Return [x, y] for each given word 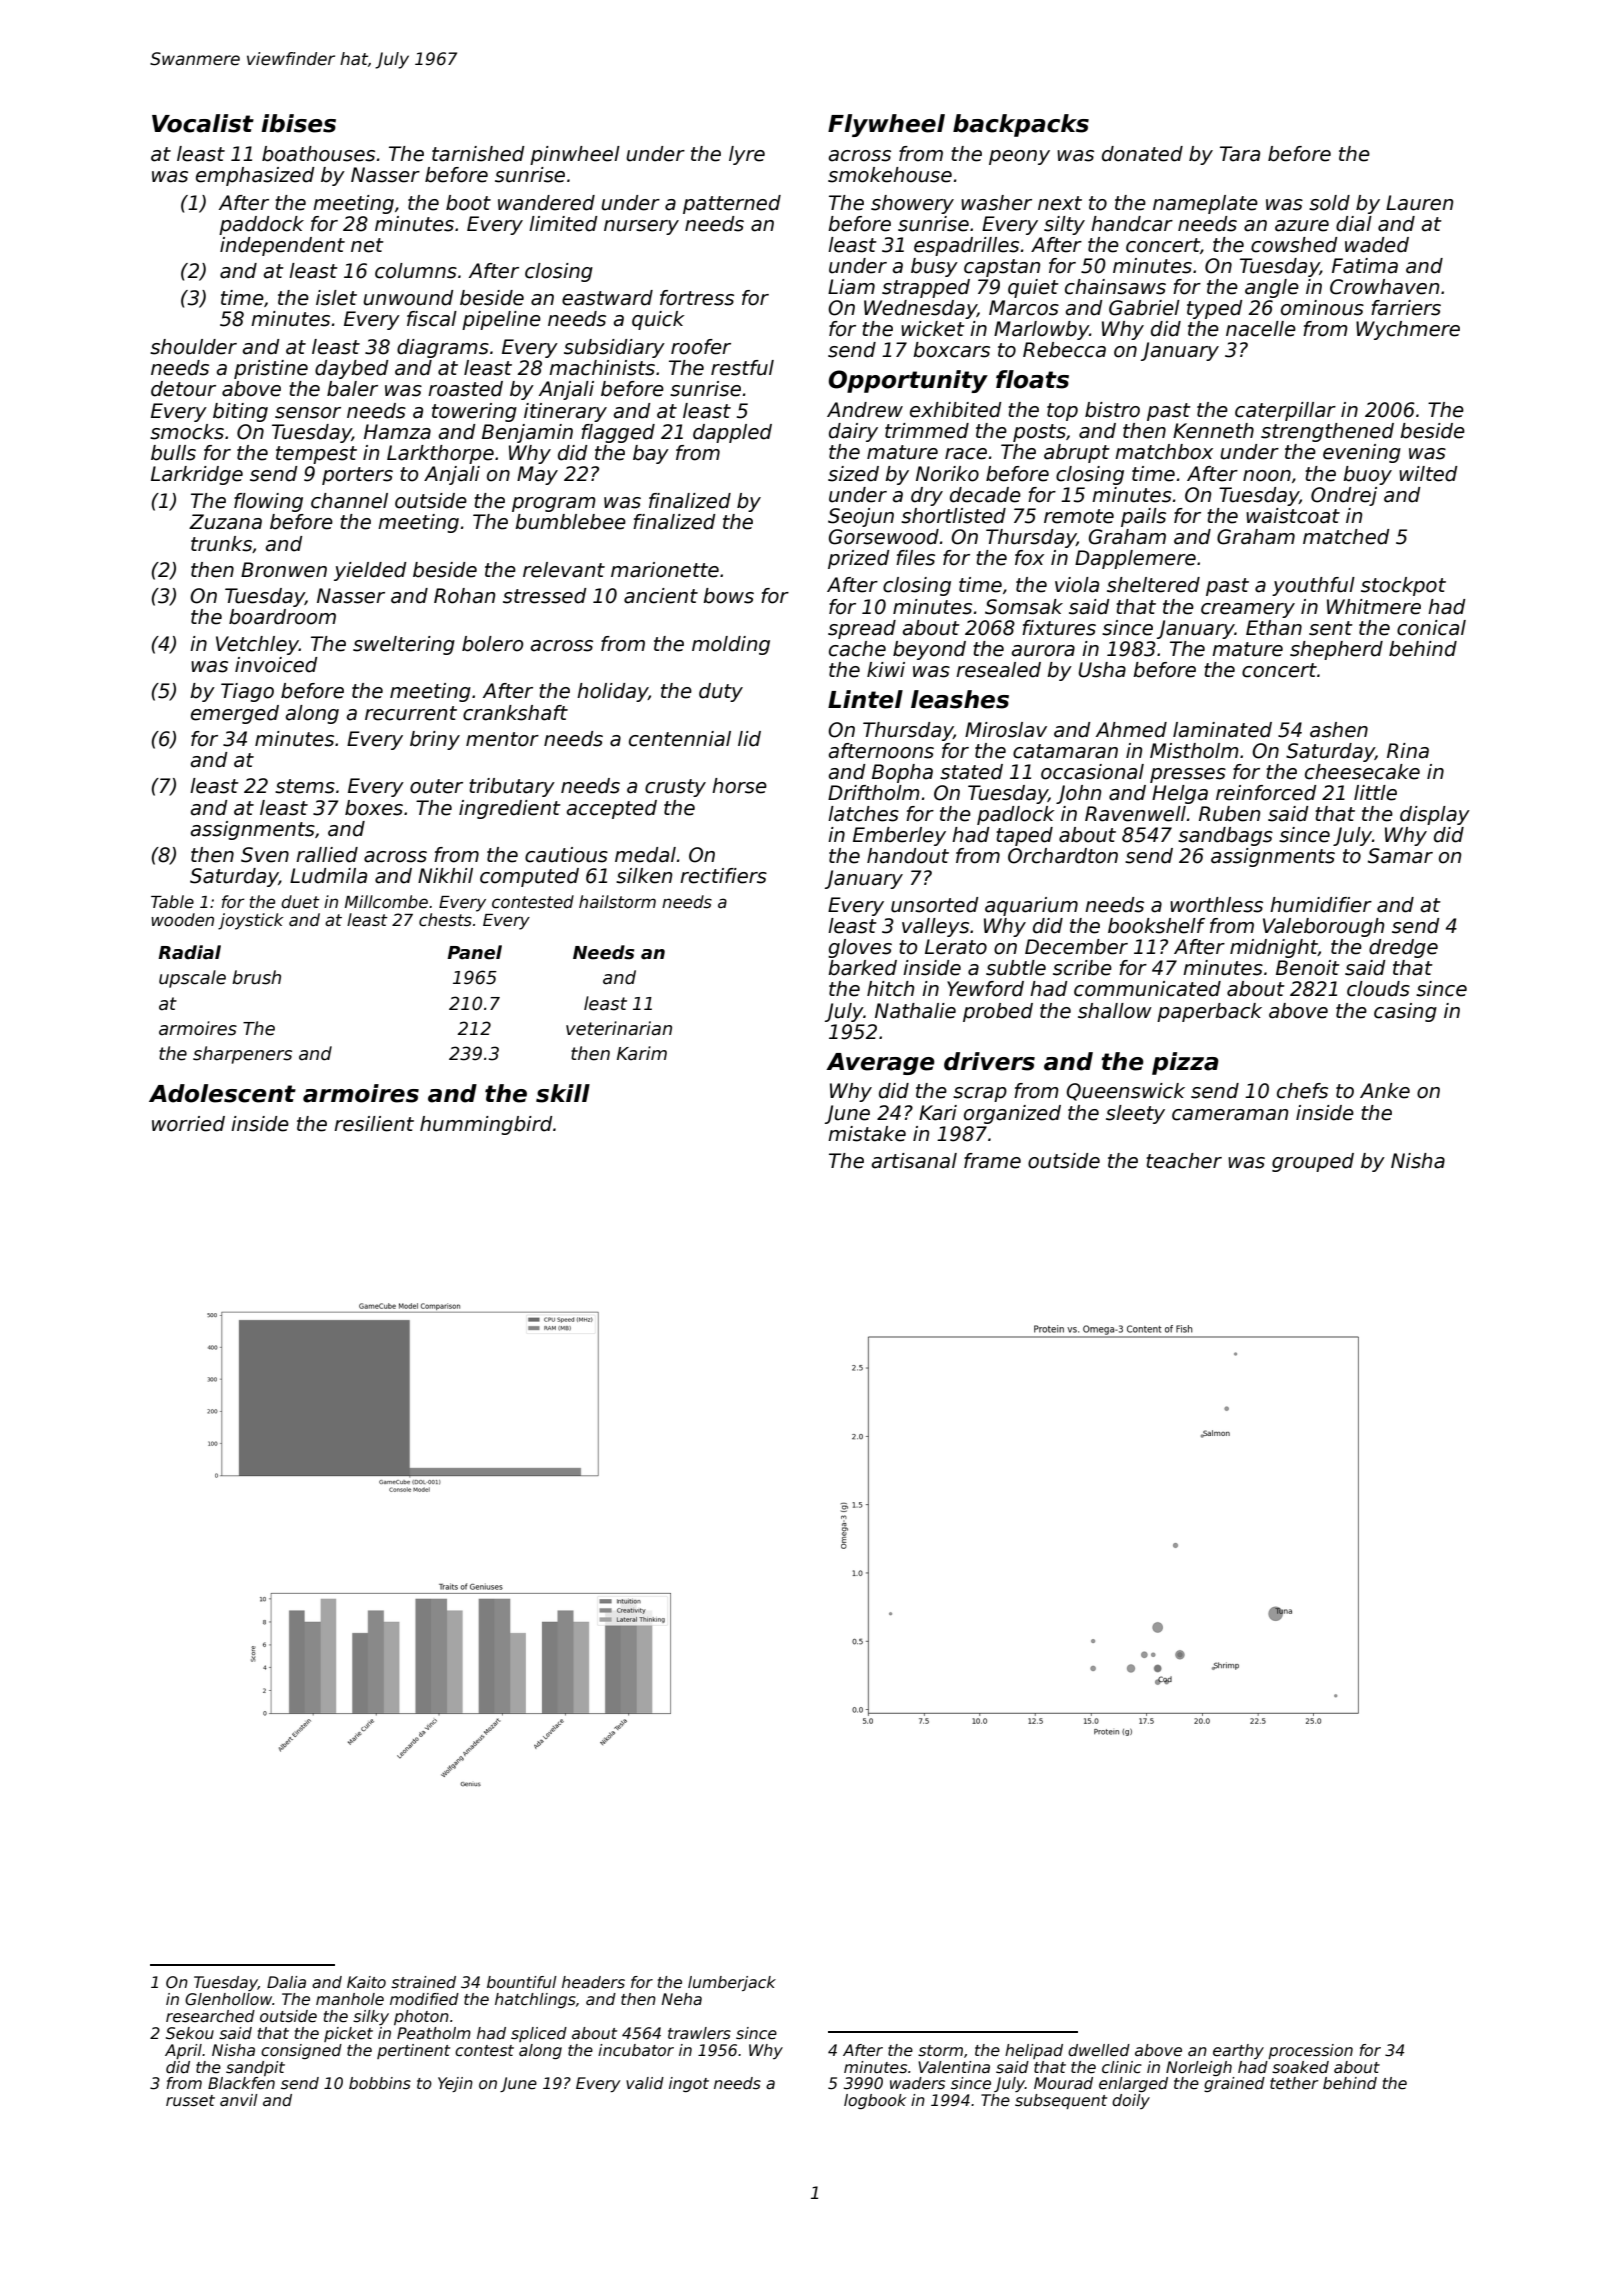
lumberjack [732, 1983]
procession [1310, 2051]
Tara [1240, 154]
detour [183, 389]
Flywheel [886, 125]
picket [348, 2034]
